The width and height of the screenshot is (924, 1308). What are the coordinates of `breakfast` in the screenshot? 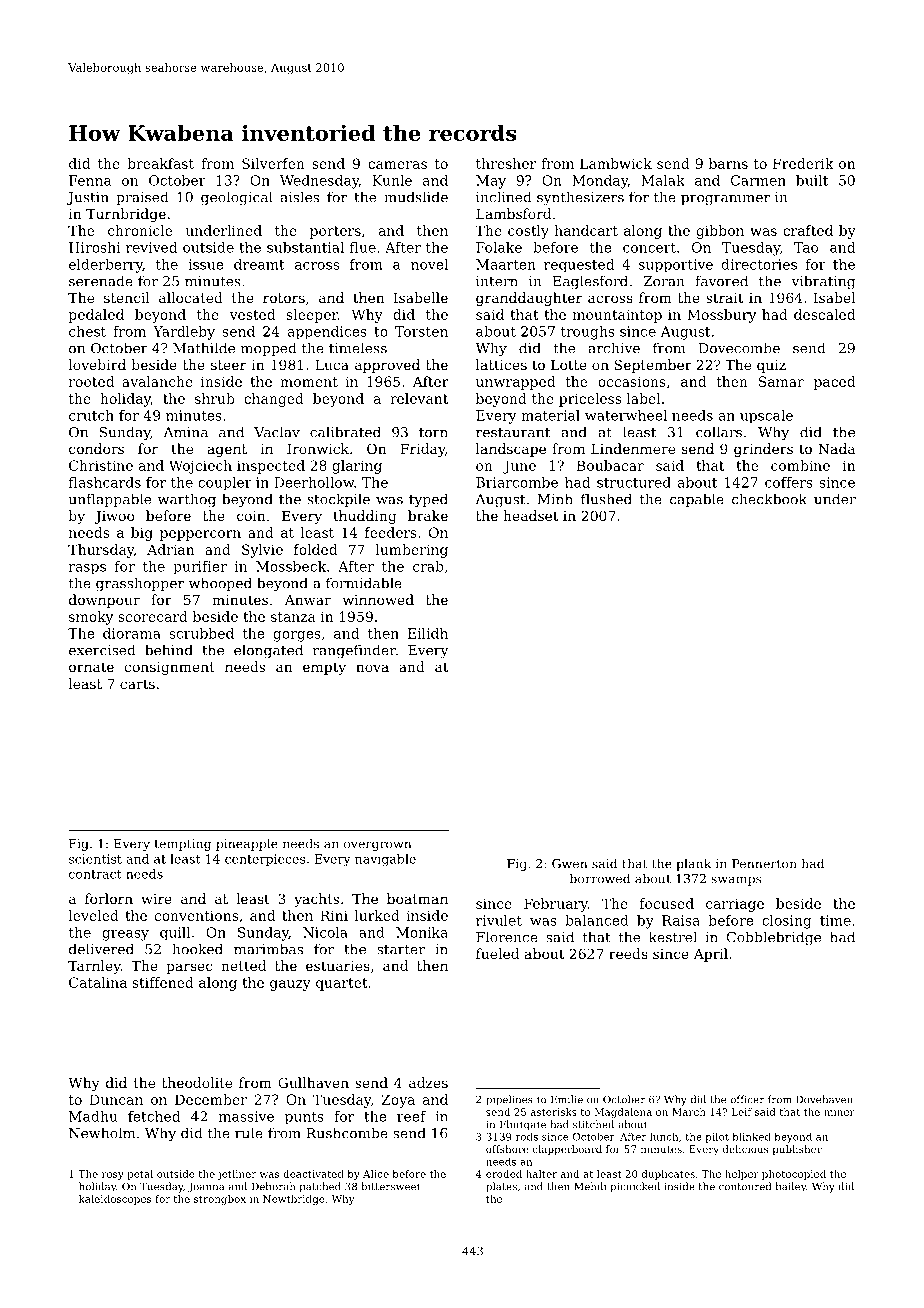 It's located at (161, 163).
